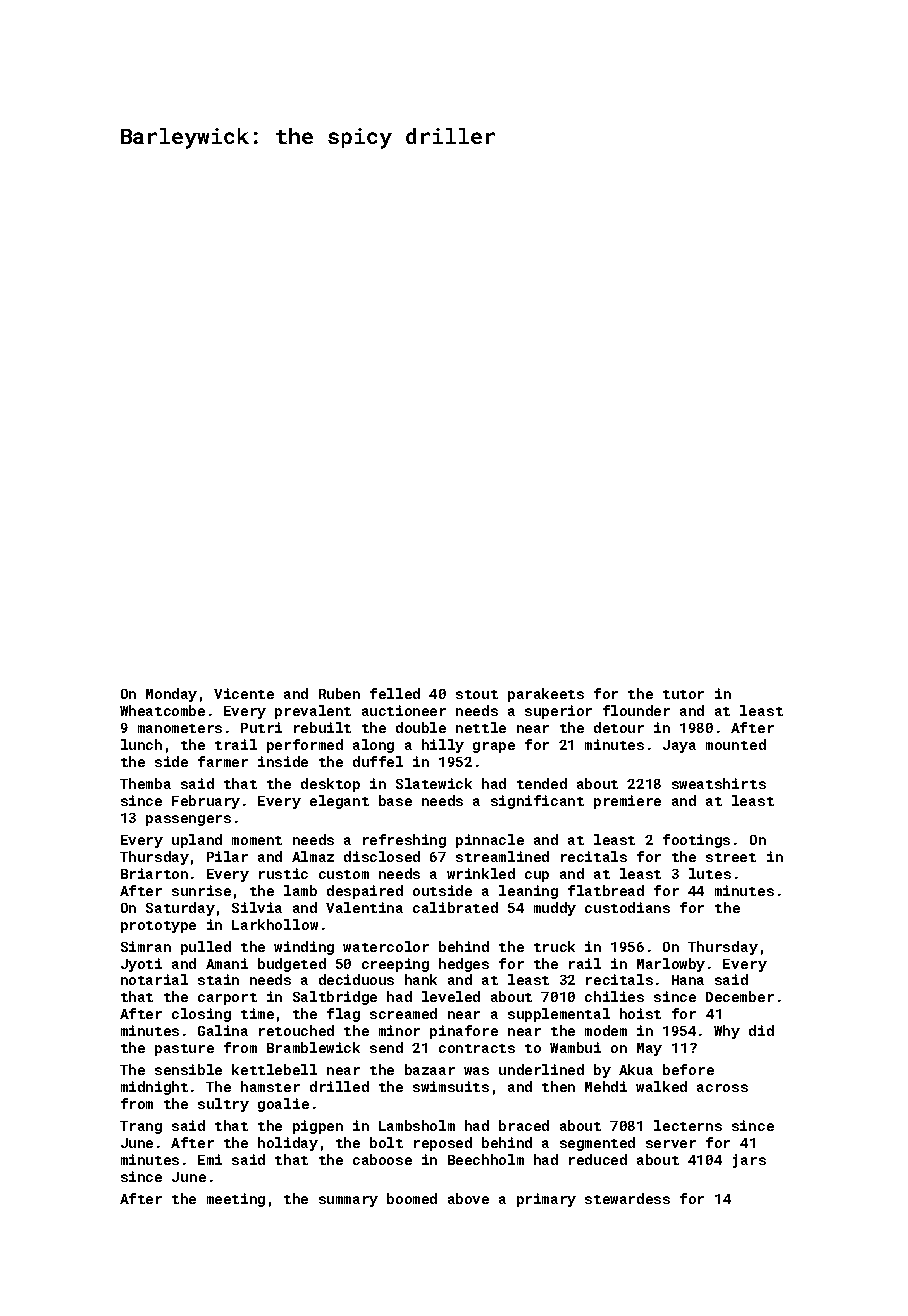 This screenshot has height=1316, width=908. Describe the element at coordinates (477, 1048) in the screenshot. I see `contracts` at that location.
